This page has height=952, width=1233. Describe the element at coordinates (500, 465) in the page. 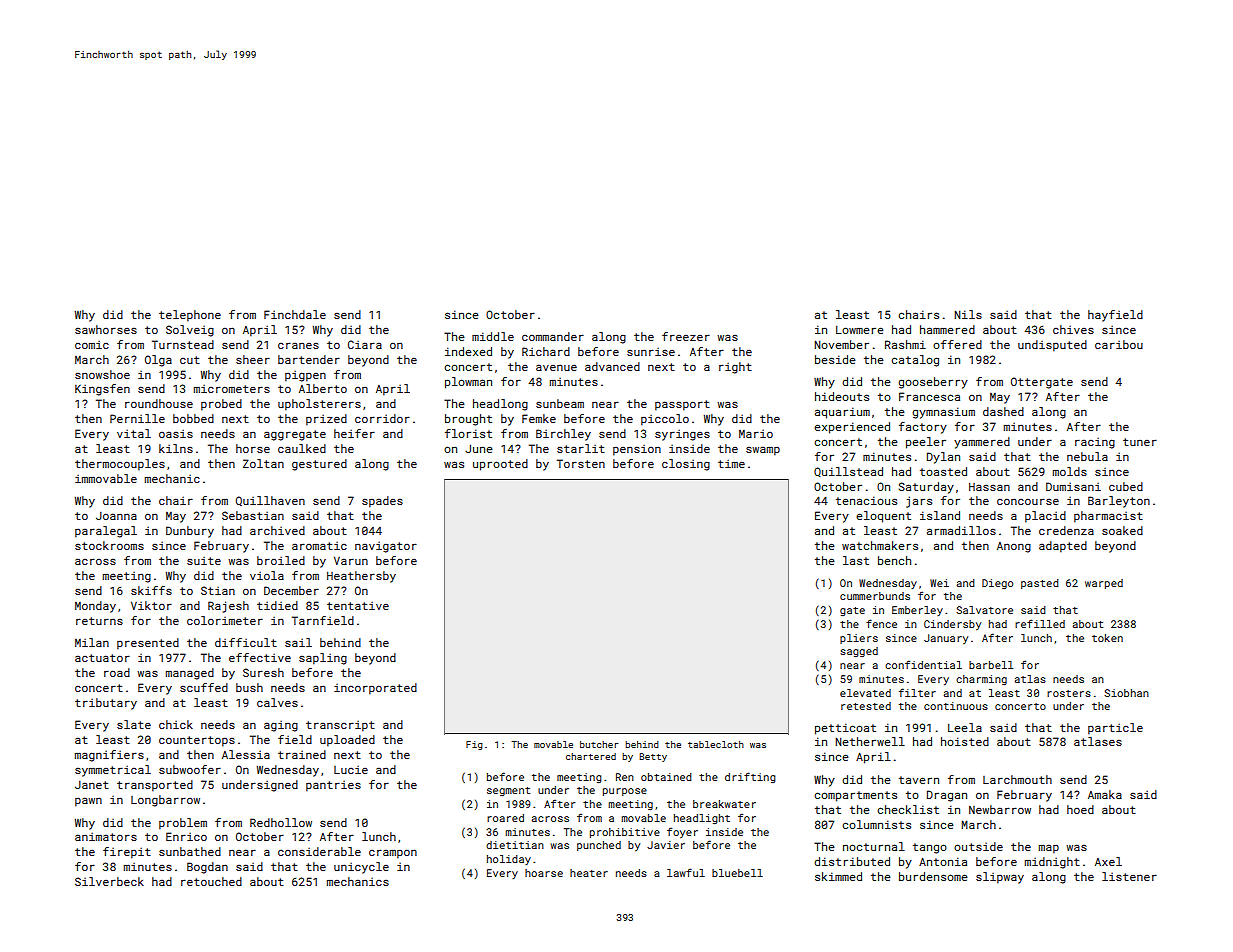

I see `uprooted` at that location.
